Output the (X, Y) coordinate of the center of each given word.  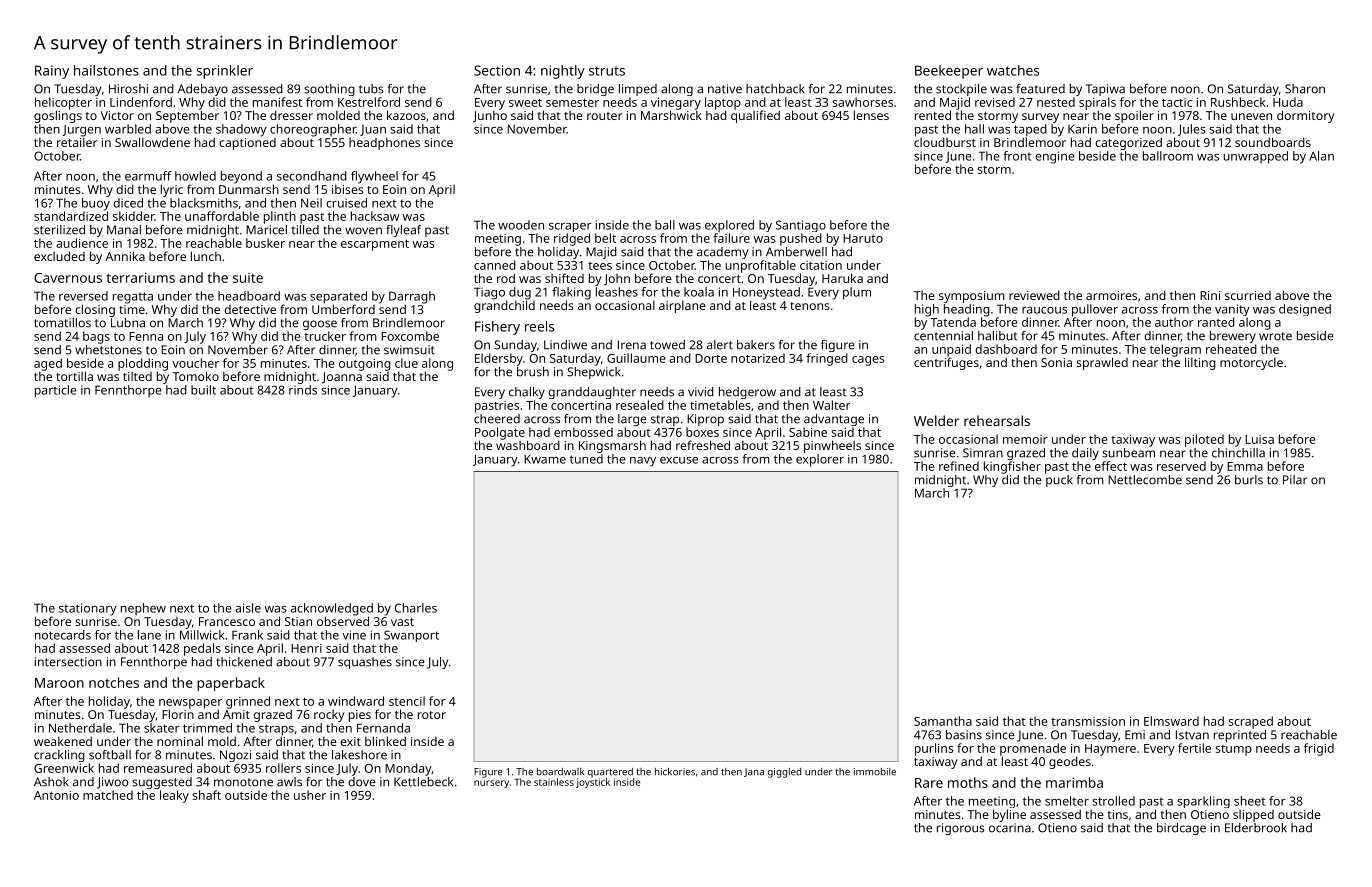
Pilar (1295, 480)
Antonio (56, 795)
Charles (416, 608)
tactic (1177, 102)
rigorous (961, 829)
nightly (563, 72)
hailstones (106, 70)
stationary (88, 609)
